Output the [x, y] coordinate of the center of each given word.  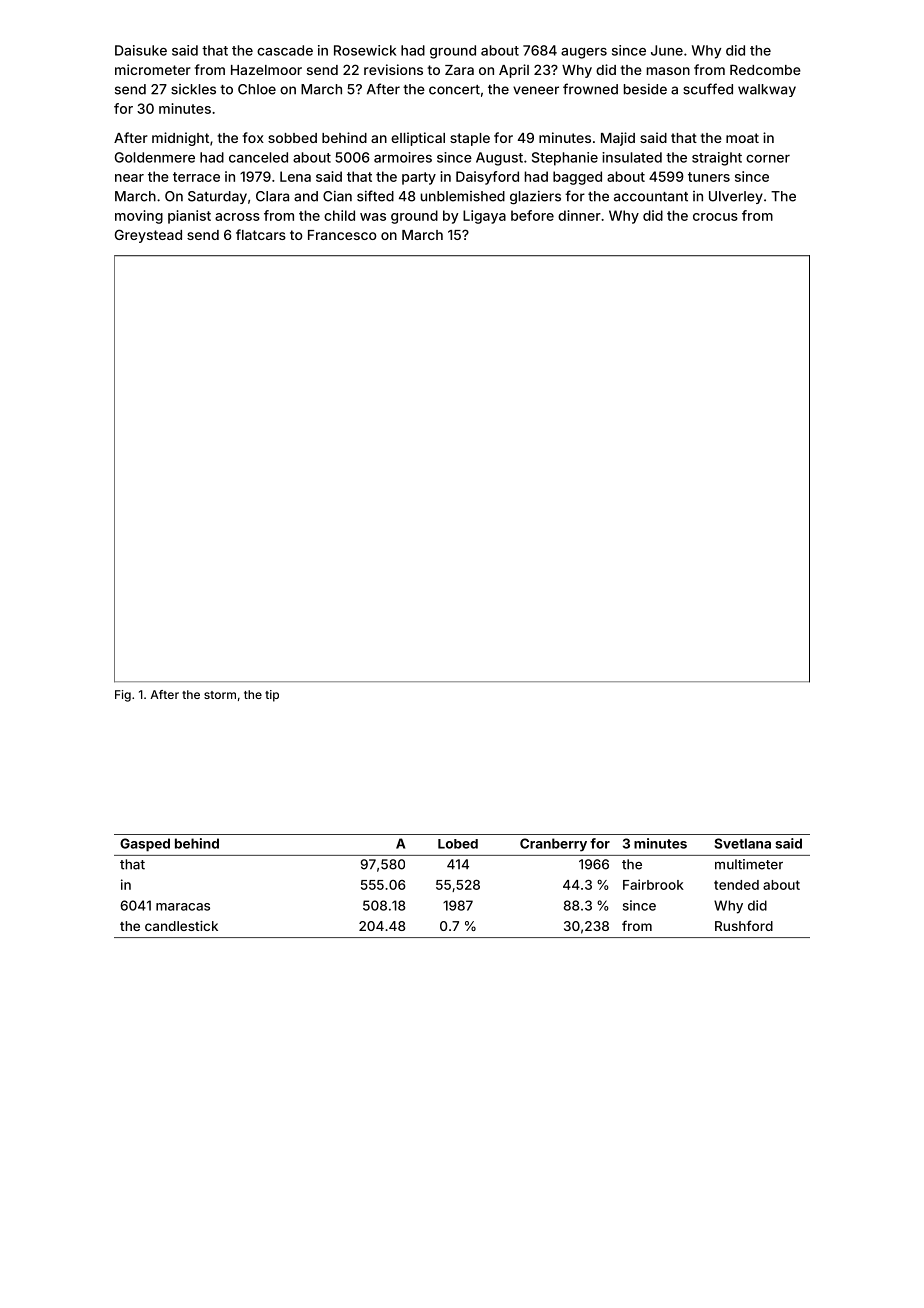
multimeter [749, 864]
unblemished [463, 196]
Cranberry [553, 845]
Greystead [148, 236]
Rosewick [365, 50]
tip [272, 696]
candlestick [181, 926]
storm [220, 695]
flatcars [261, 234]
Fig [123, 696]
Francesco [342, 235]
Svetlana [743, 843]
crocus [715, 217]
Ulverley [736, 197]
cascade [285, 50]
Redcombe [765, 70]
